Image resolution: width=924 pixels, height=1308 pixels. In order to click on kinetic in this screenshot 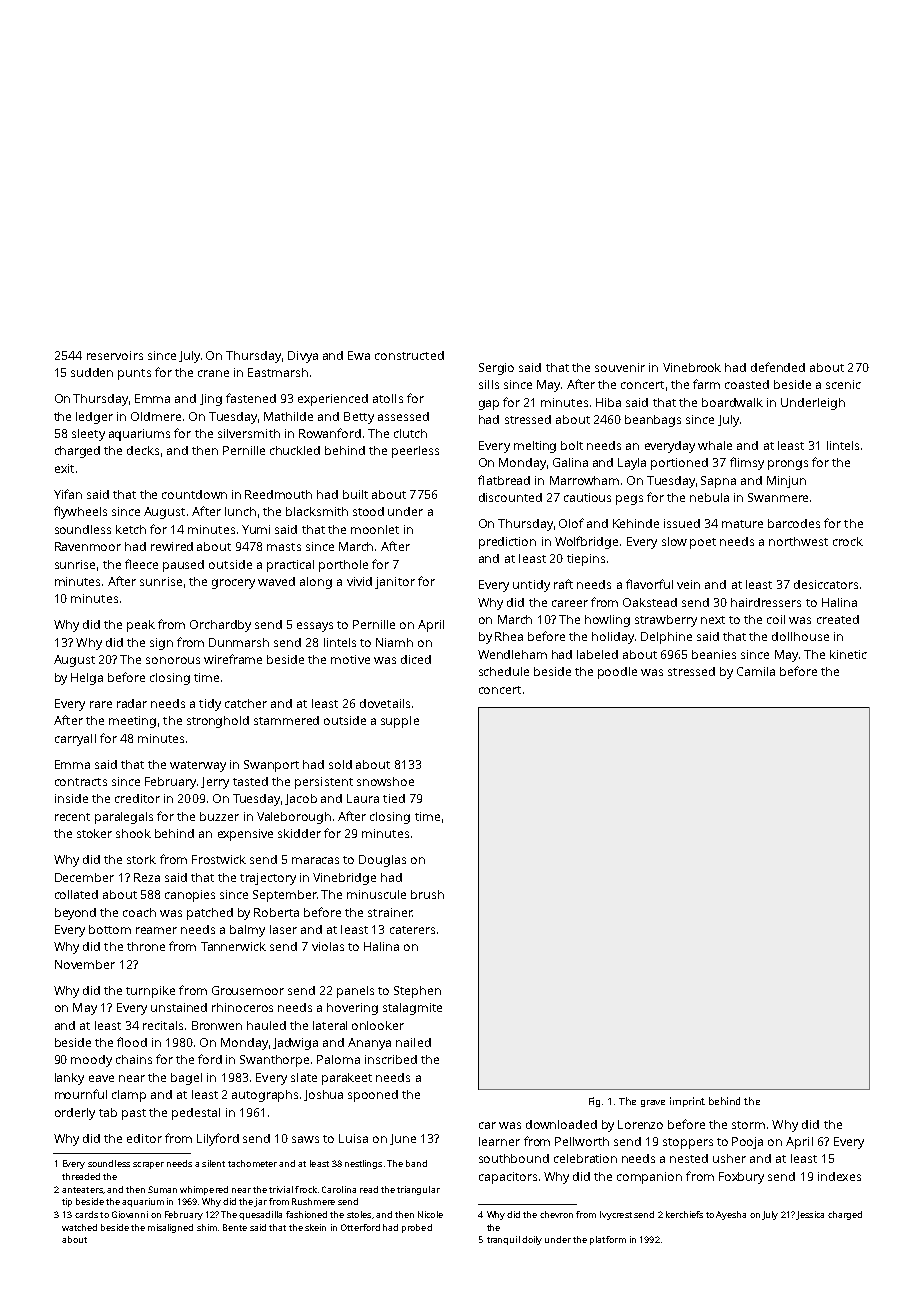, I will do `click(848, 654)`.
